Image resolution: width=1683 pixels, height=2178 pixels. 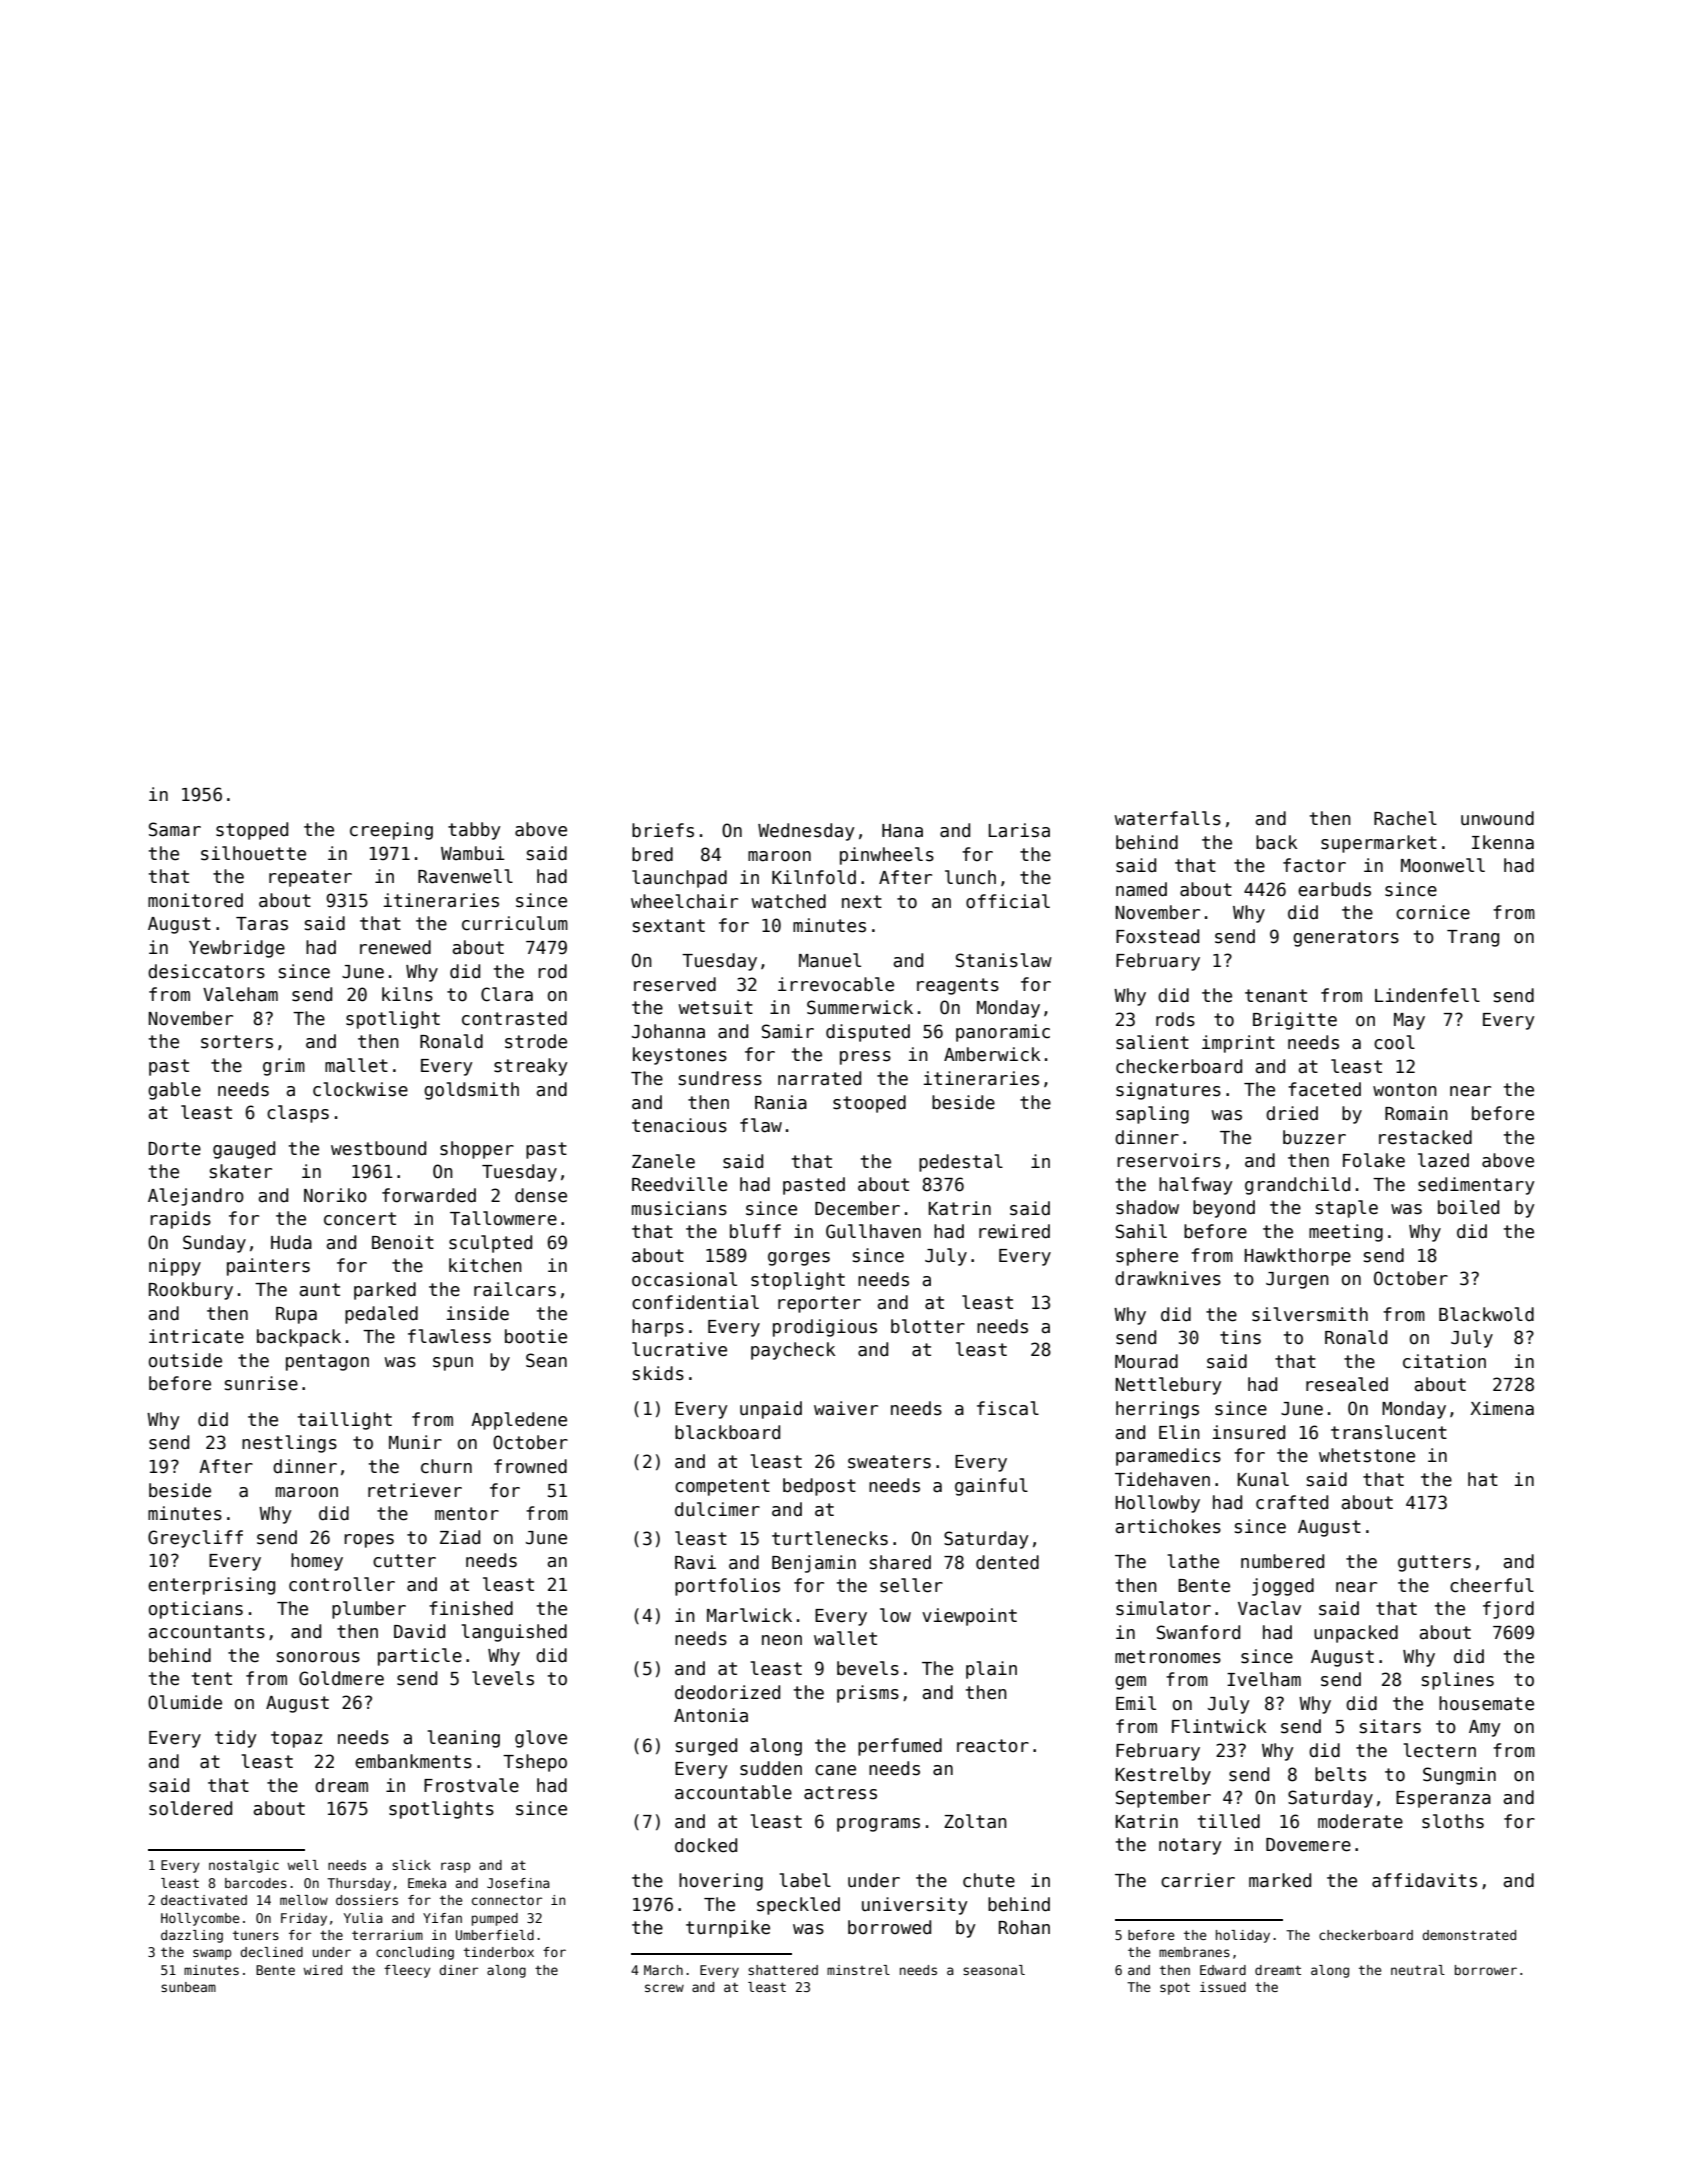 What do you see at coordinates (1019, 830) in the page?
I see `Larisa` at bounding box center [1019, 830].
